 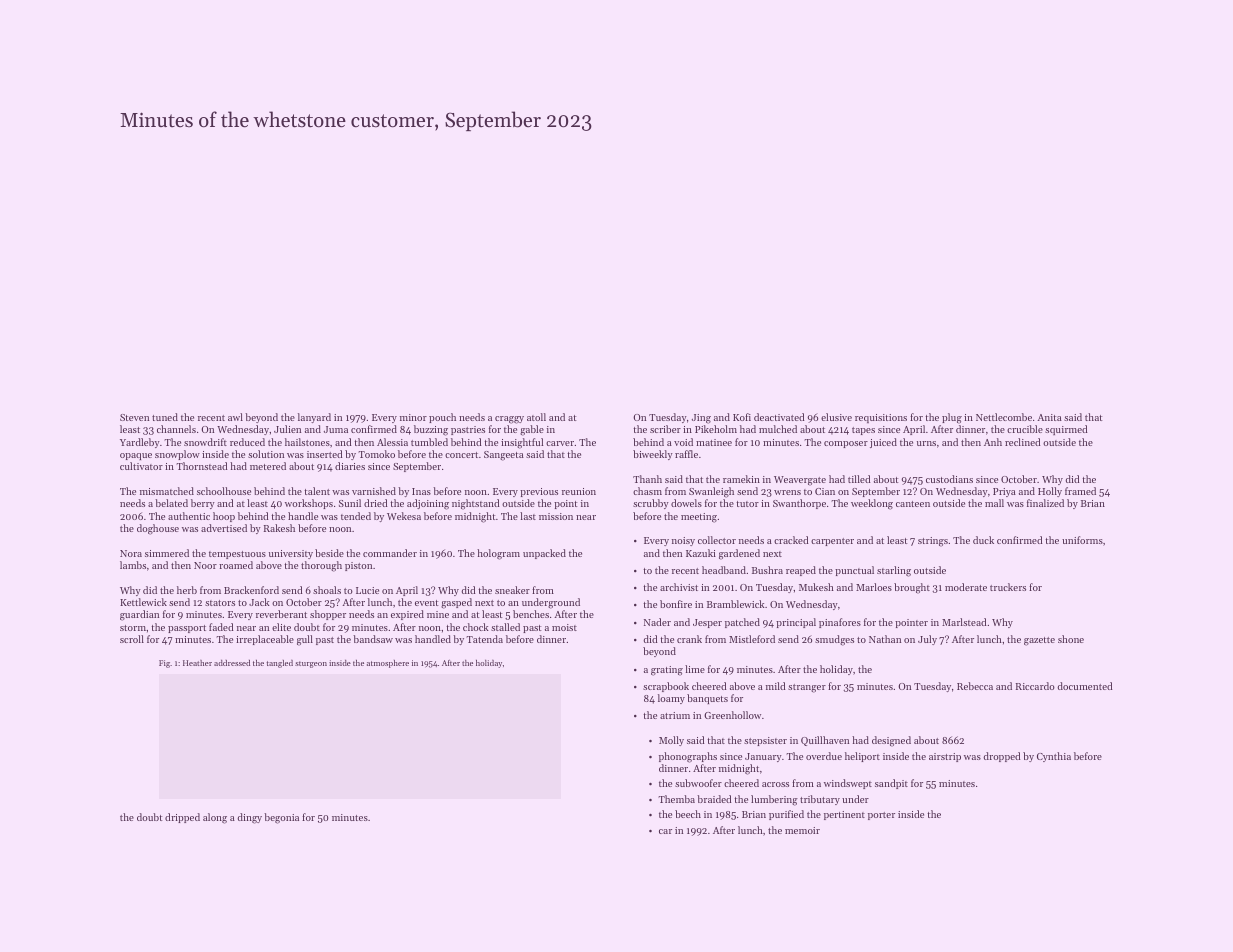 What do you see at coordinates (1002, 757) in the screenshot?
I see `dropped` at bounding box center [1002, 757].
